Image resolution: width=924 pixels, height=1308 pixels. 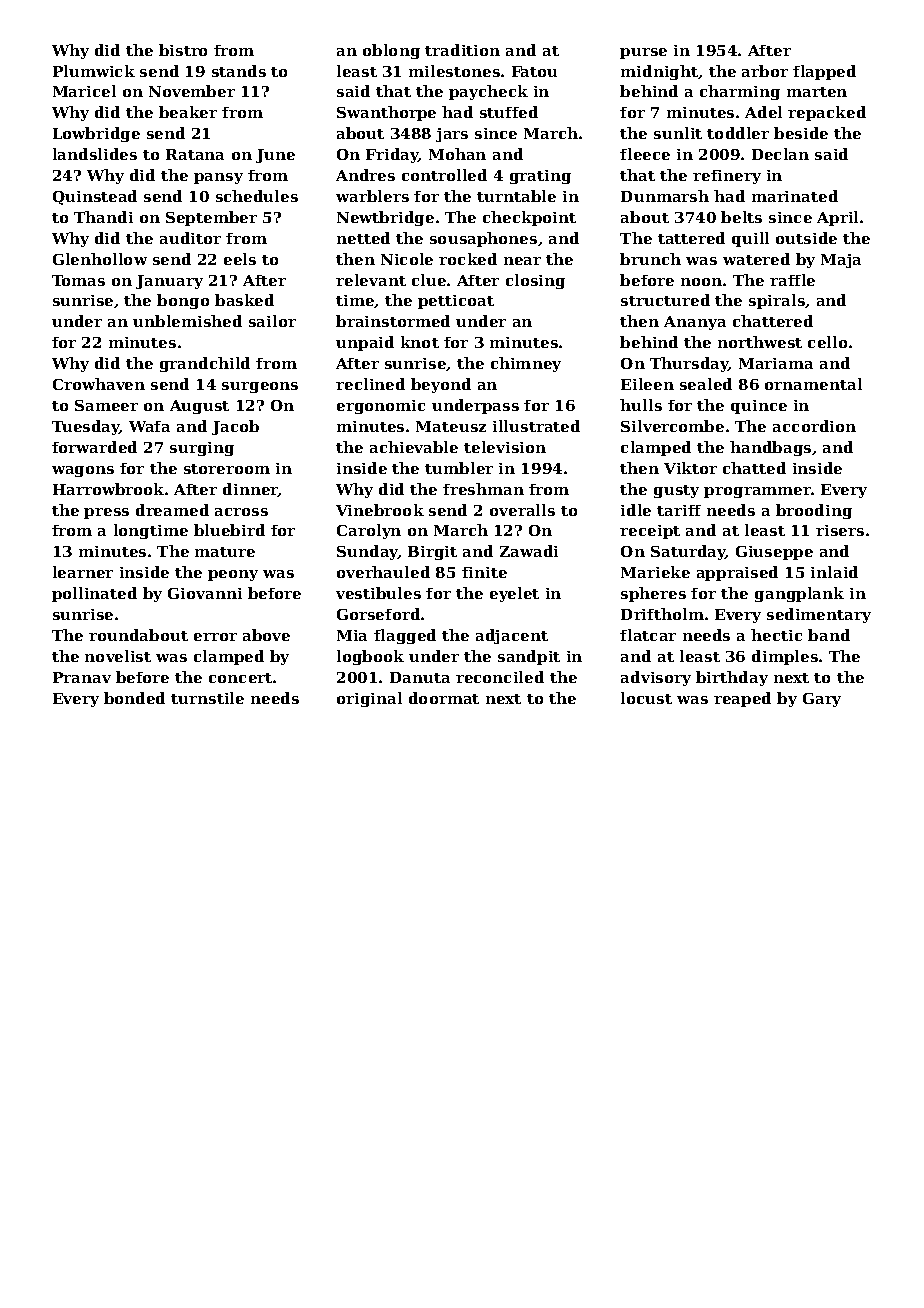 I want to click on learner, so click(x=83, y=572).
